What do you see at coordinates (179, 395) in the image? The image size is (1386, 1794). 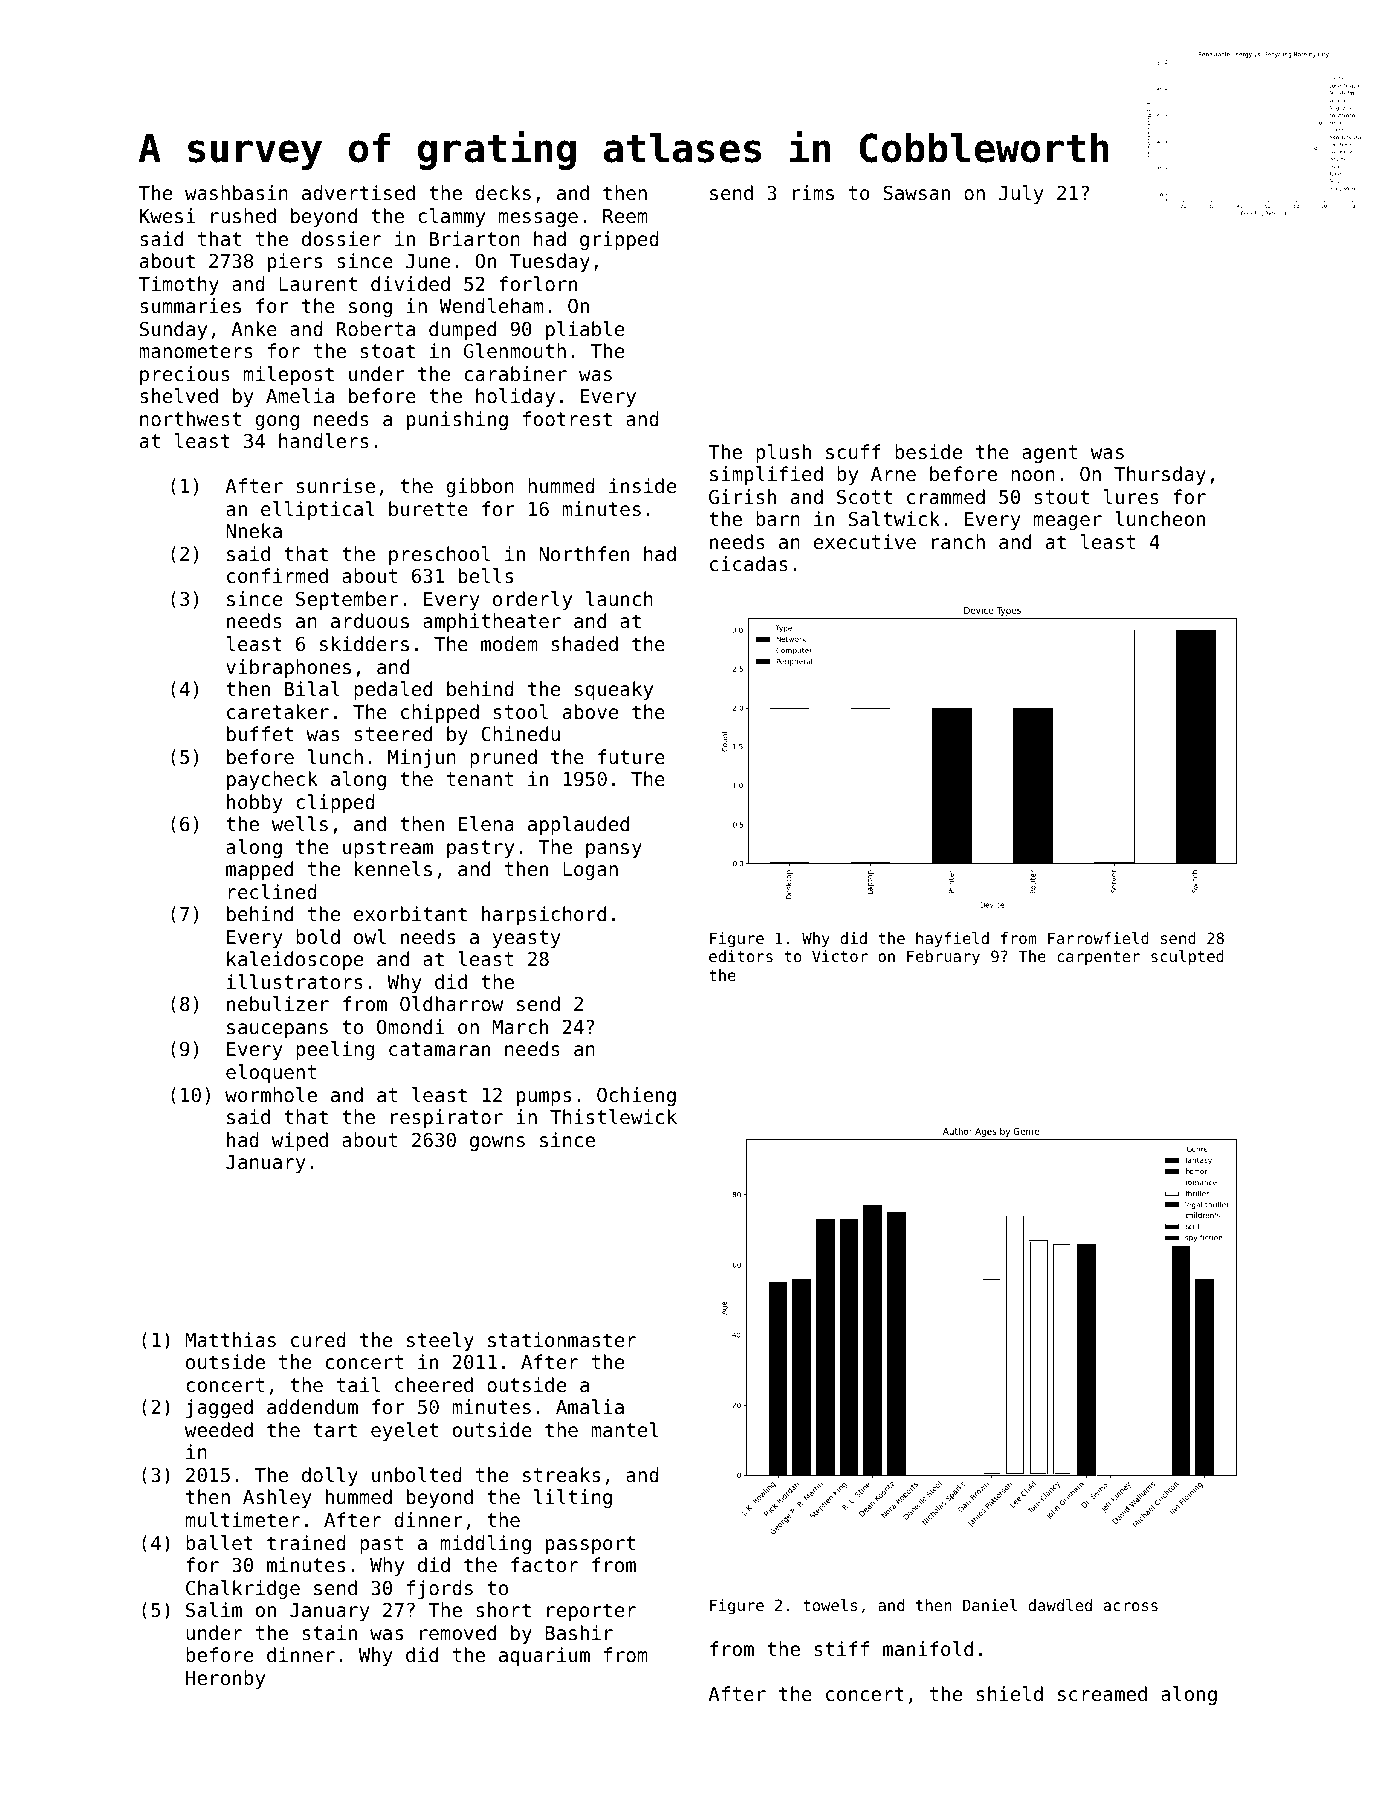 I see `shelved` at bounding box center [179, 395].
